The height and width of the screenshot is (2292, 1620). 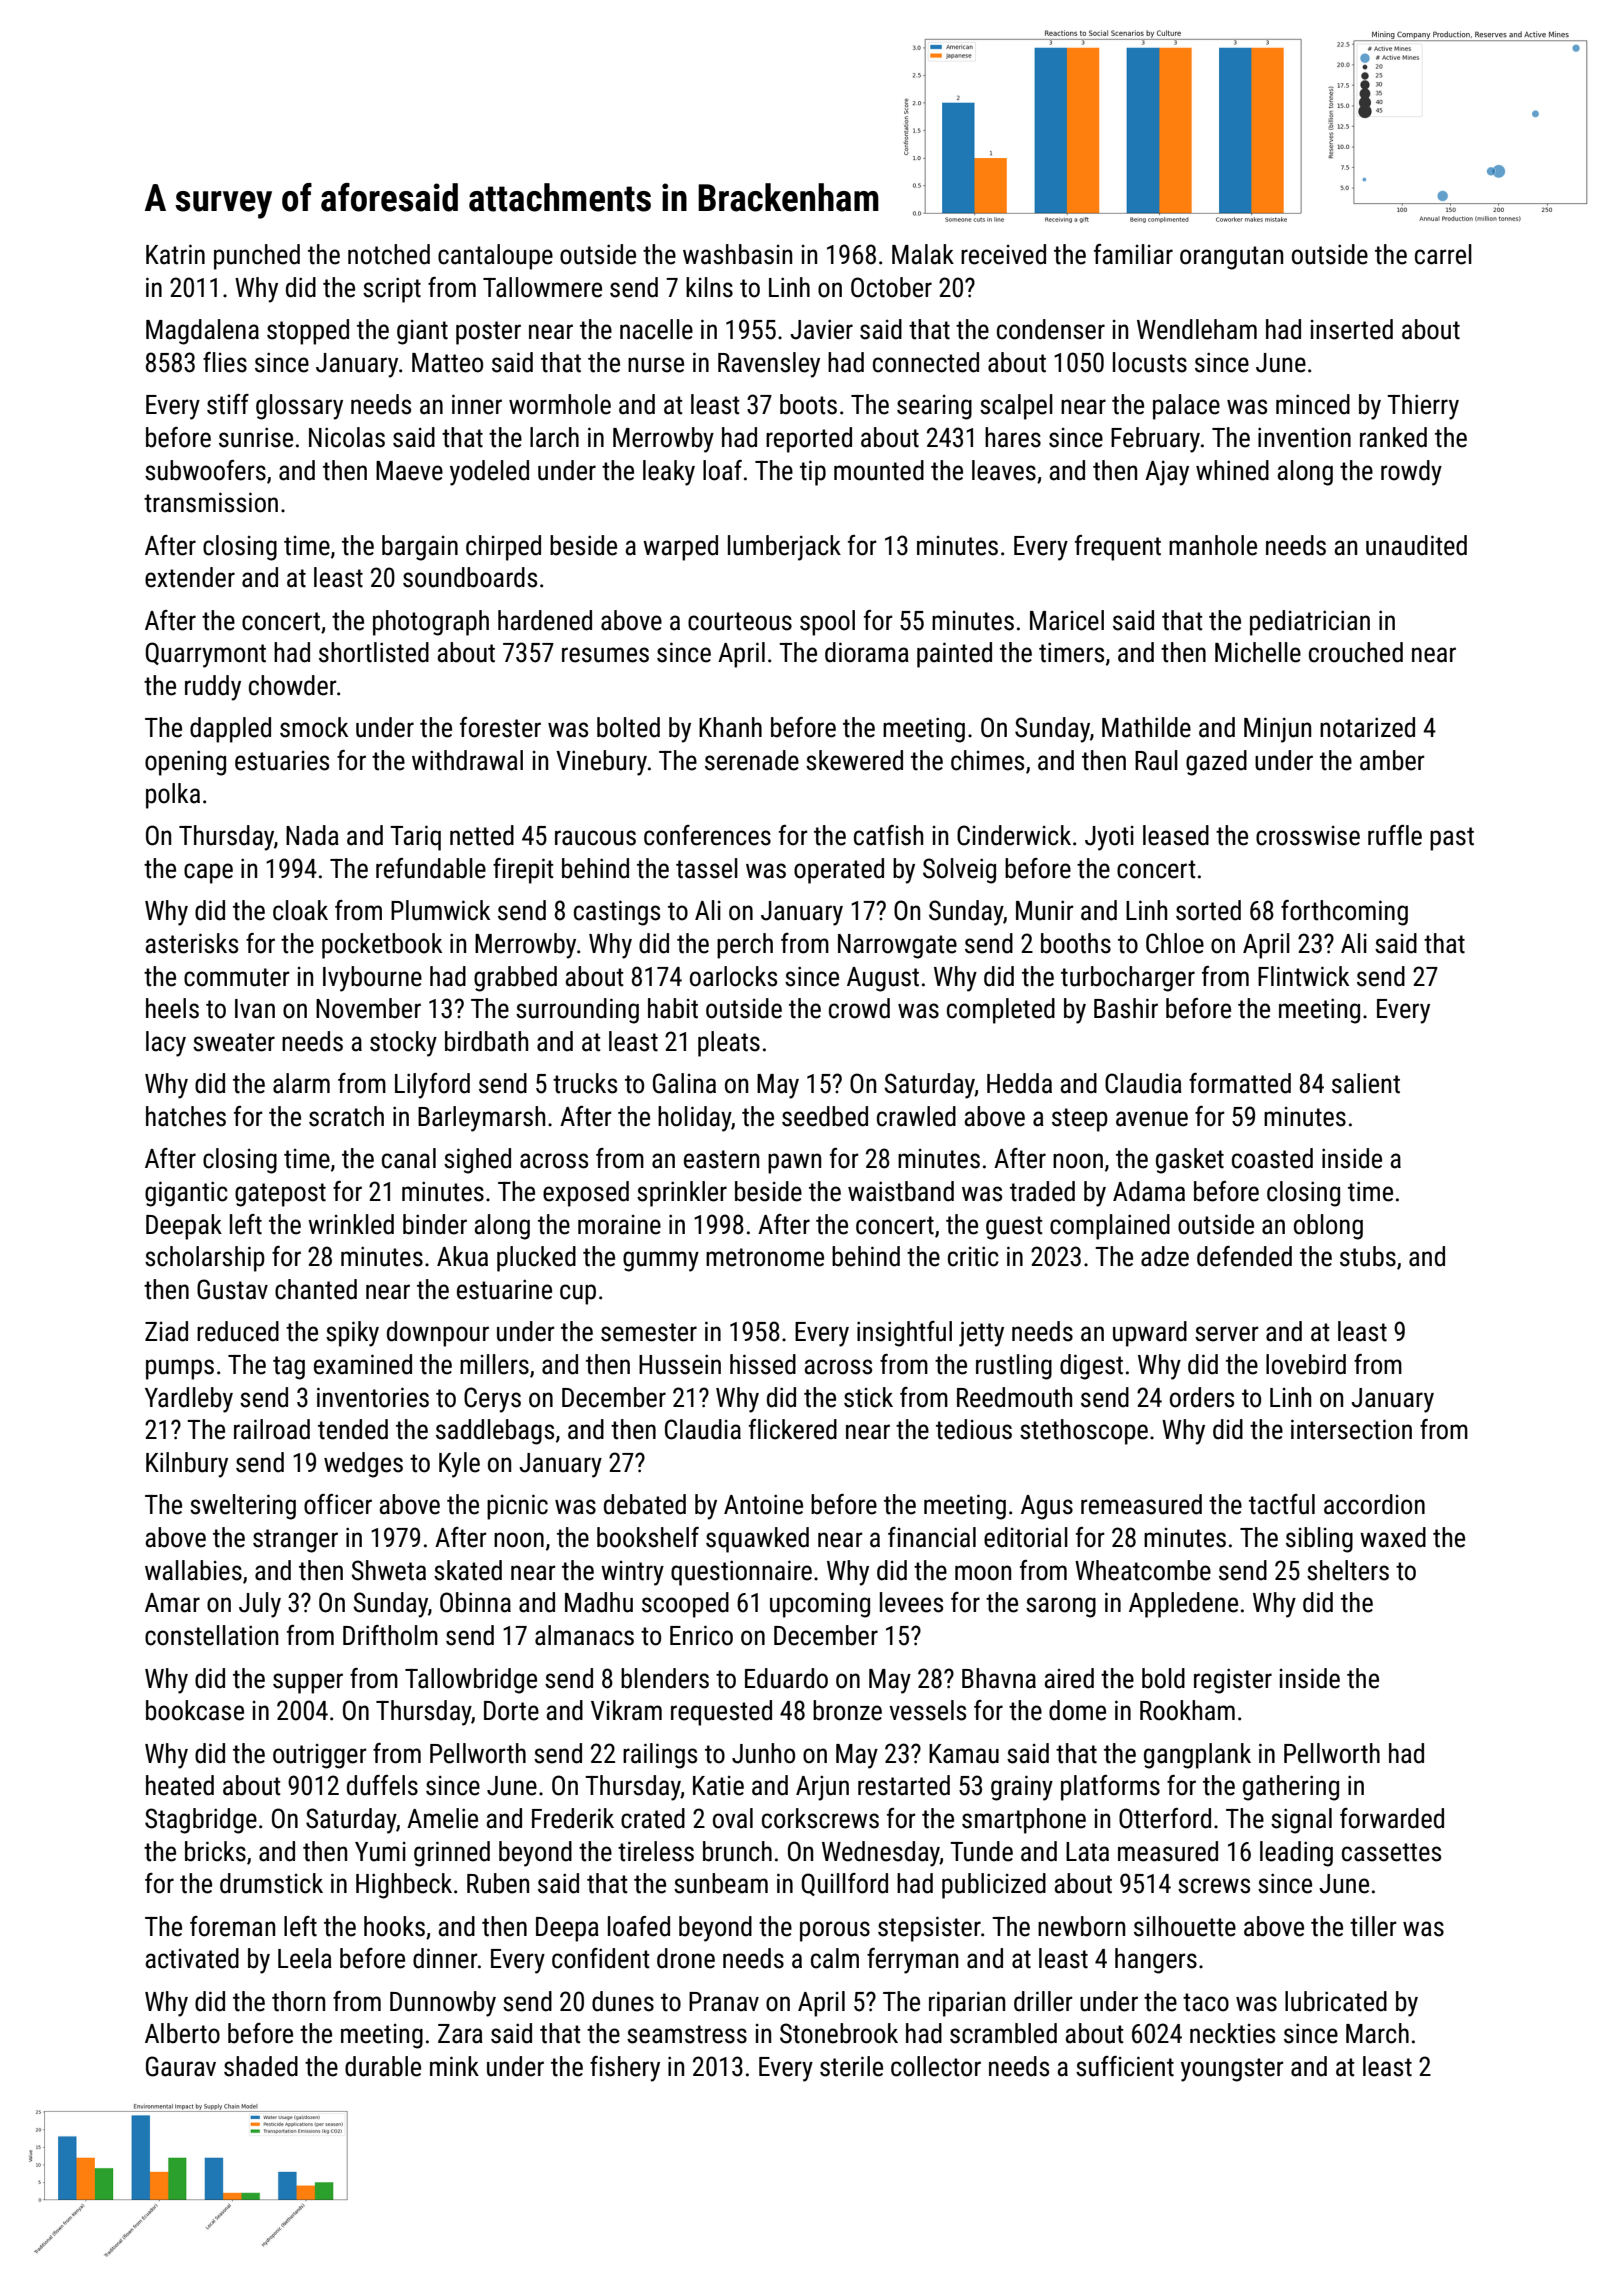 I want to click on fishery, so click(x=625, y=2069).
